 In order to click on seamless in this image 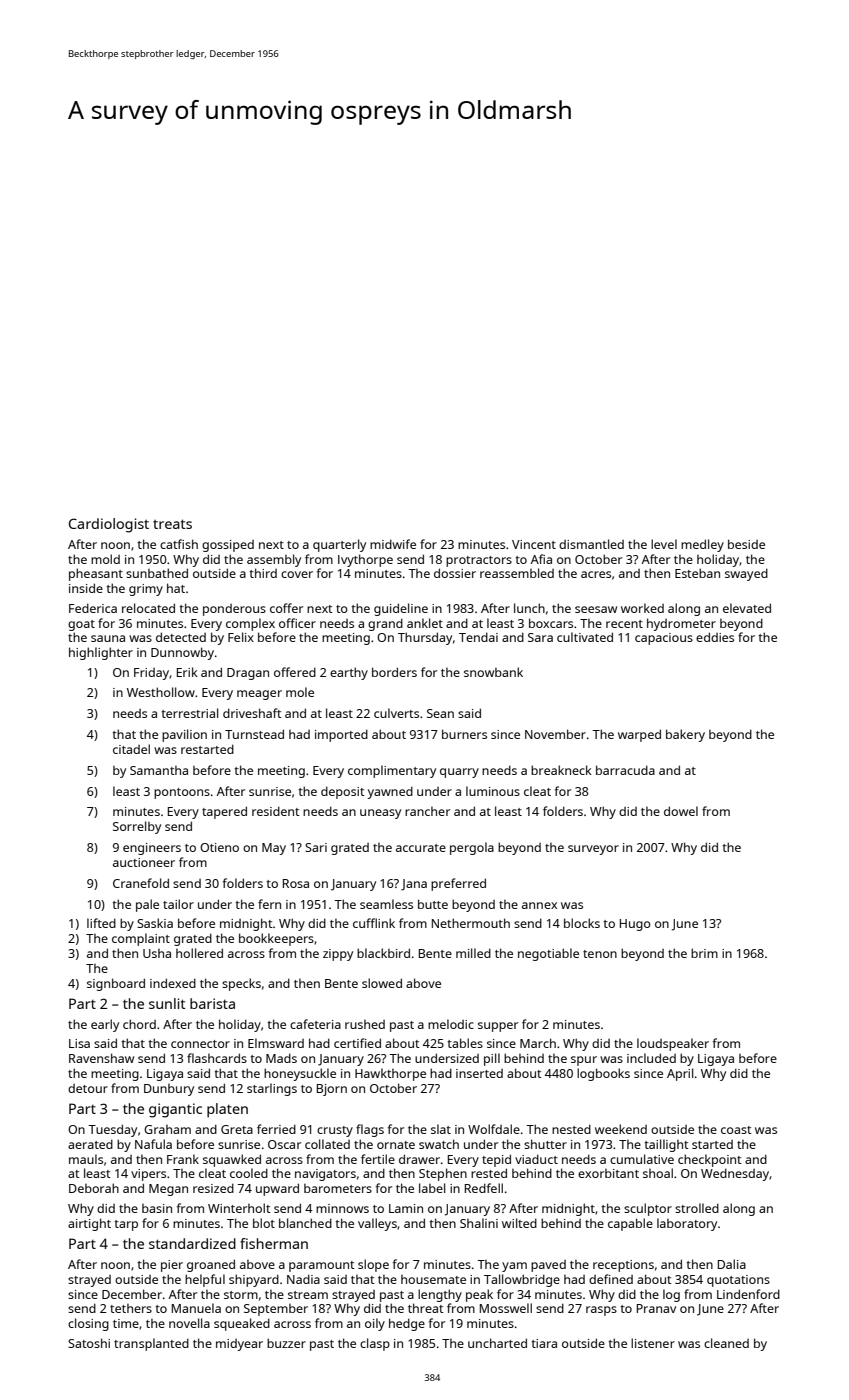, I will do `click(386, 904)`.
